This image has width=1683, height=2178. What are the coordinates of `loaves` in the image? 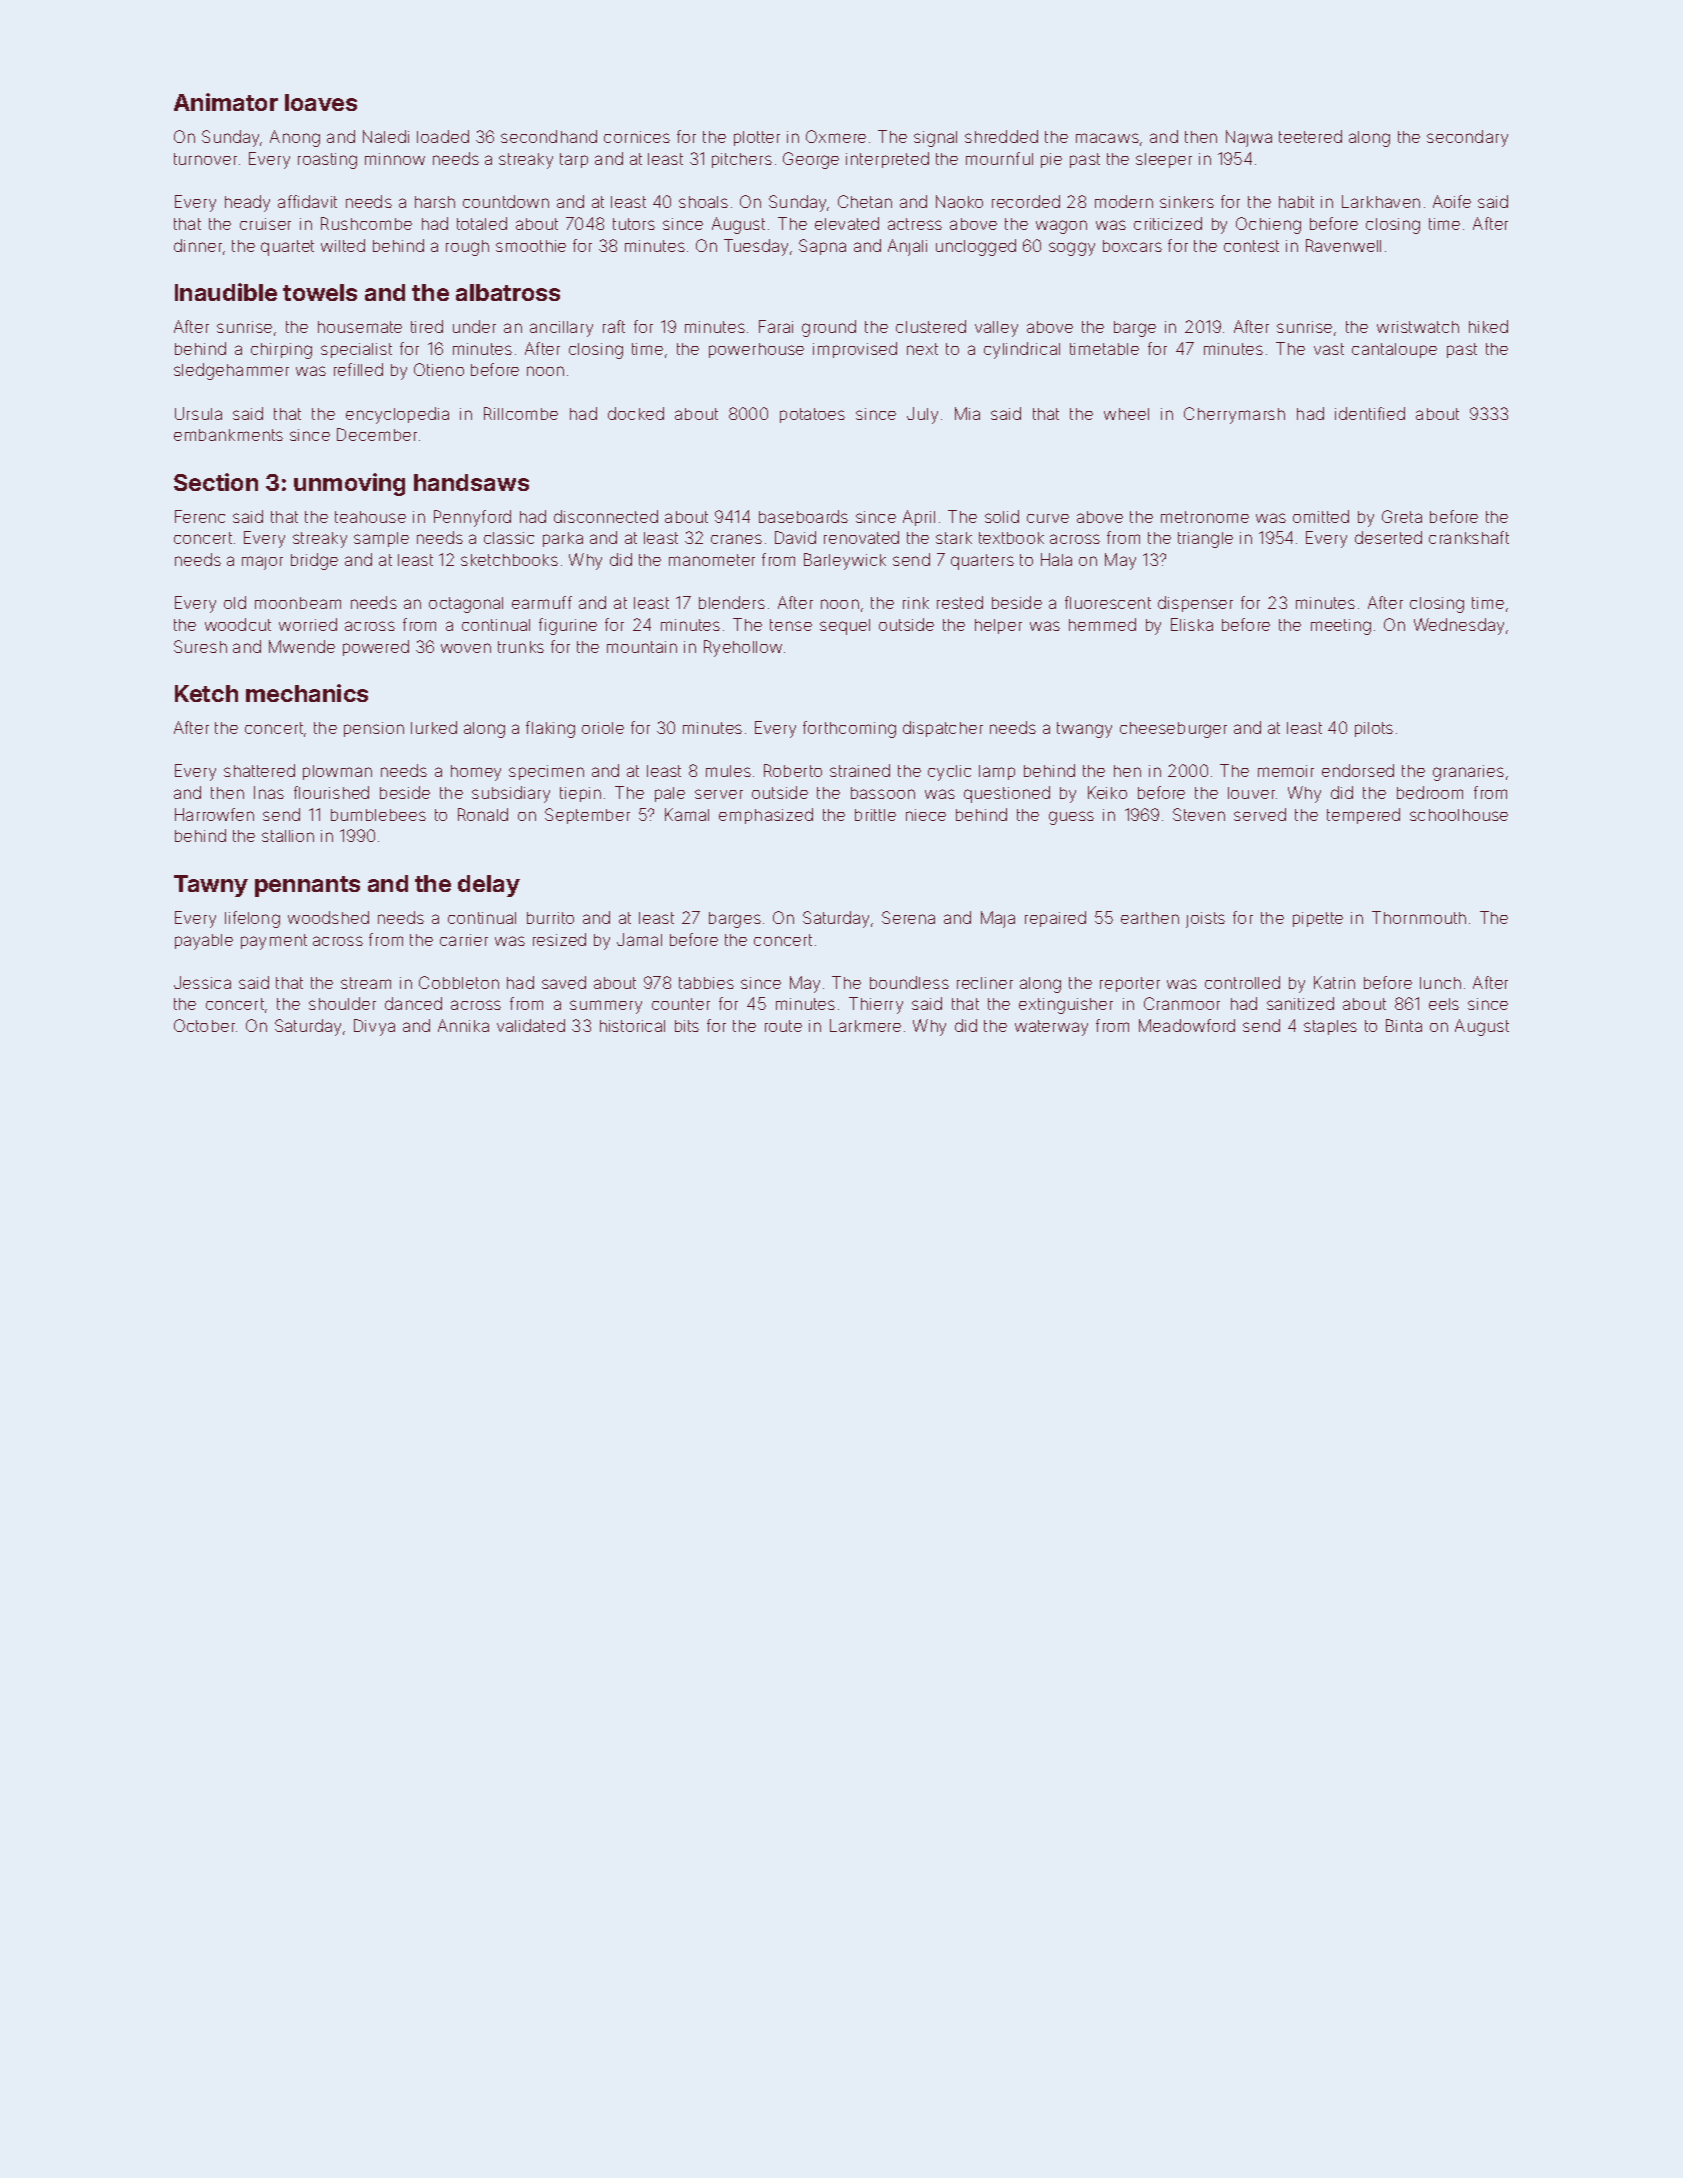 It's located at (321, 102).
